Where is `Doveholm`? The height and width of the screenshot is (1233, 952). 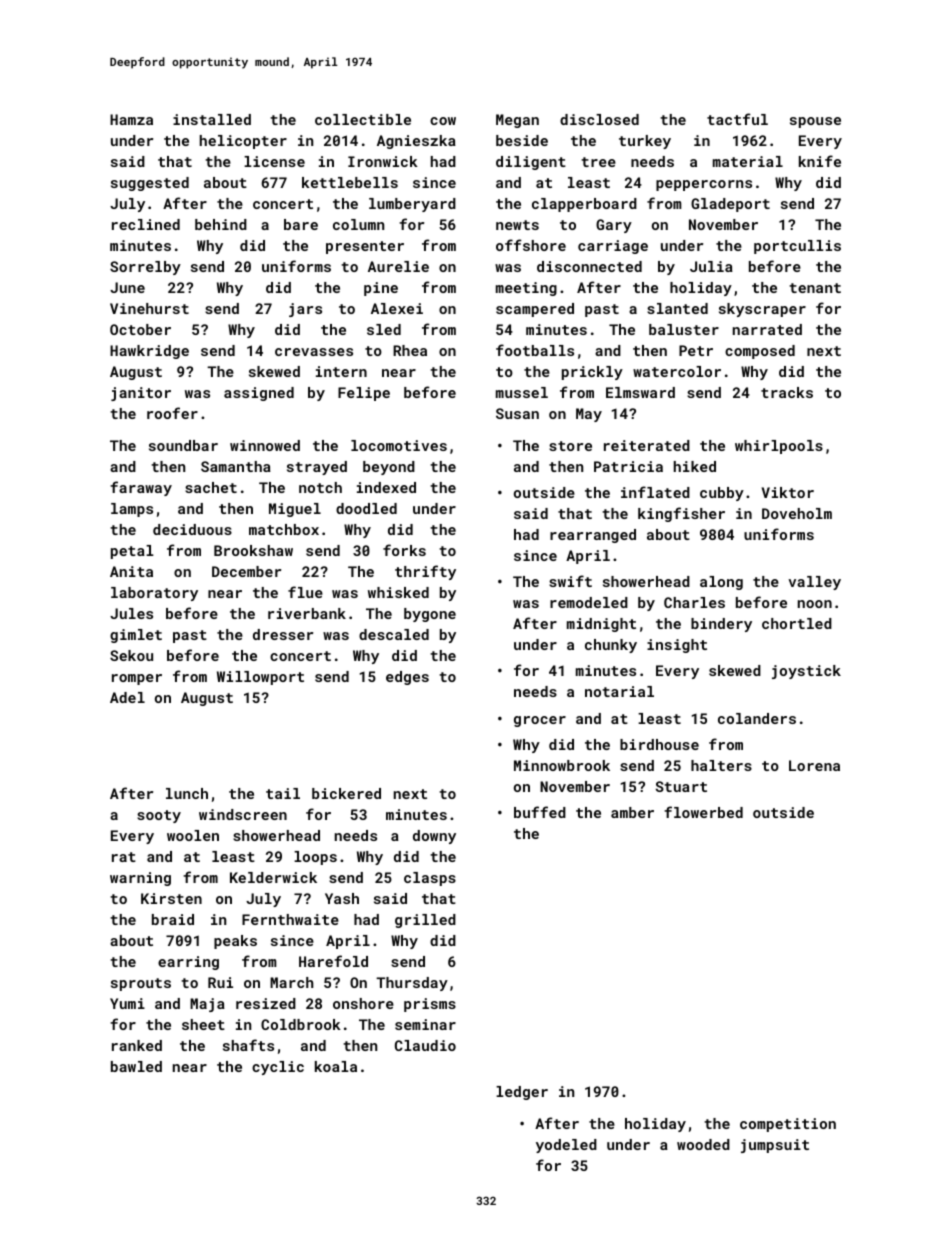
Doveholm is located at coordinates (797, 513).
